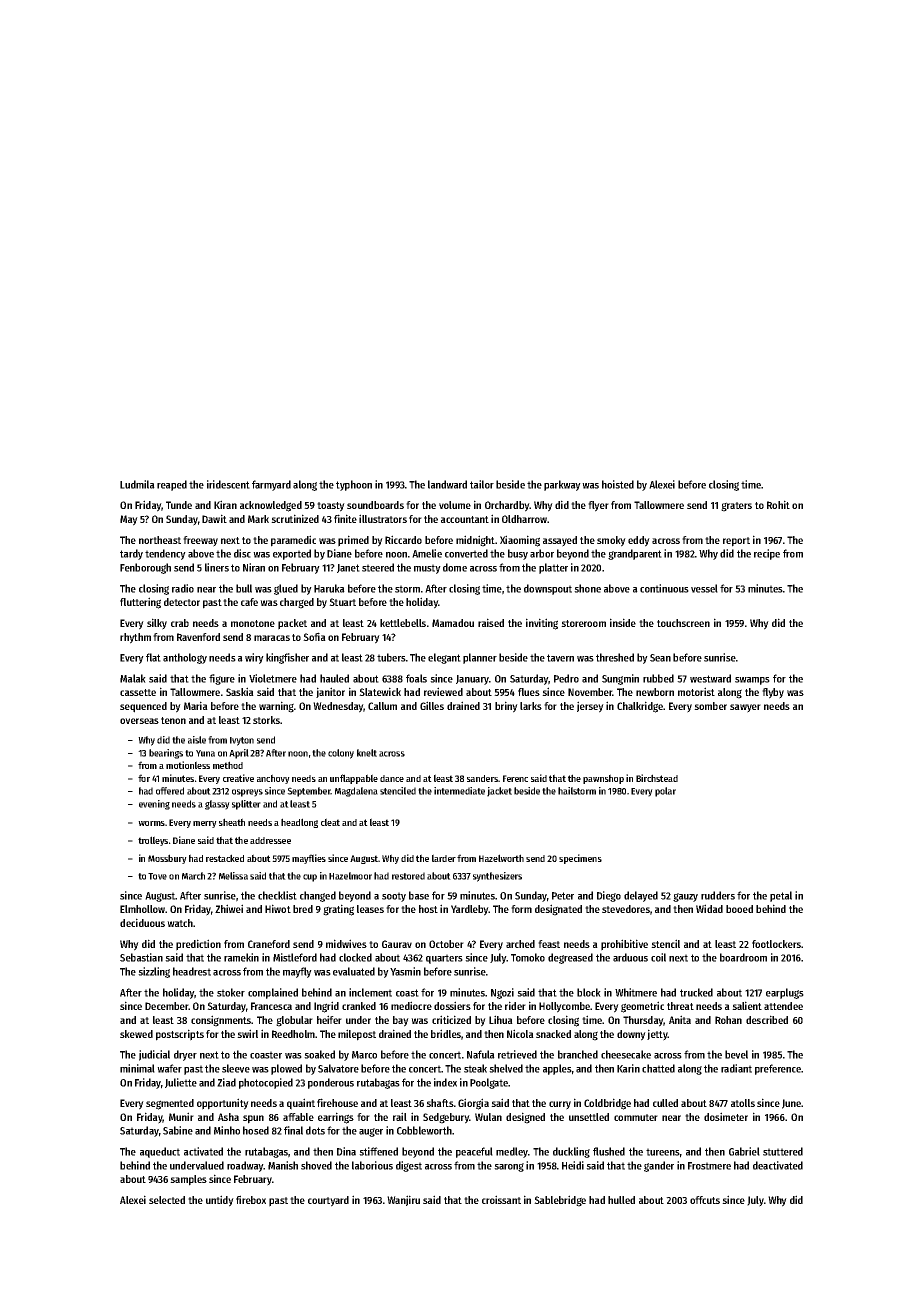  What do you see at coordinates (400, 1116) in the page?
I see `rail` at bounding box center [400, 1116].
